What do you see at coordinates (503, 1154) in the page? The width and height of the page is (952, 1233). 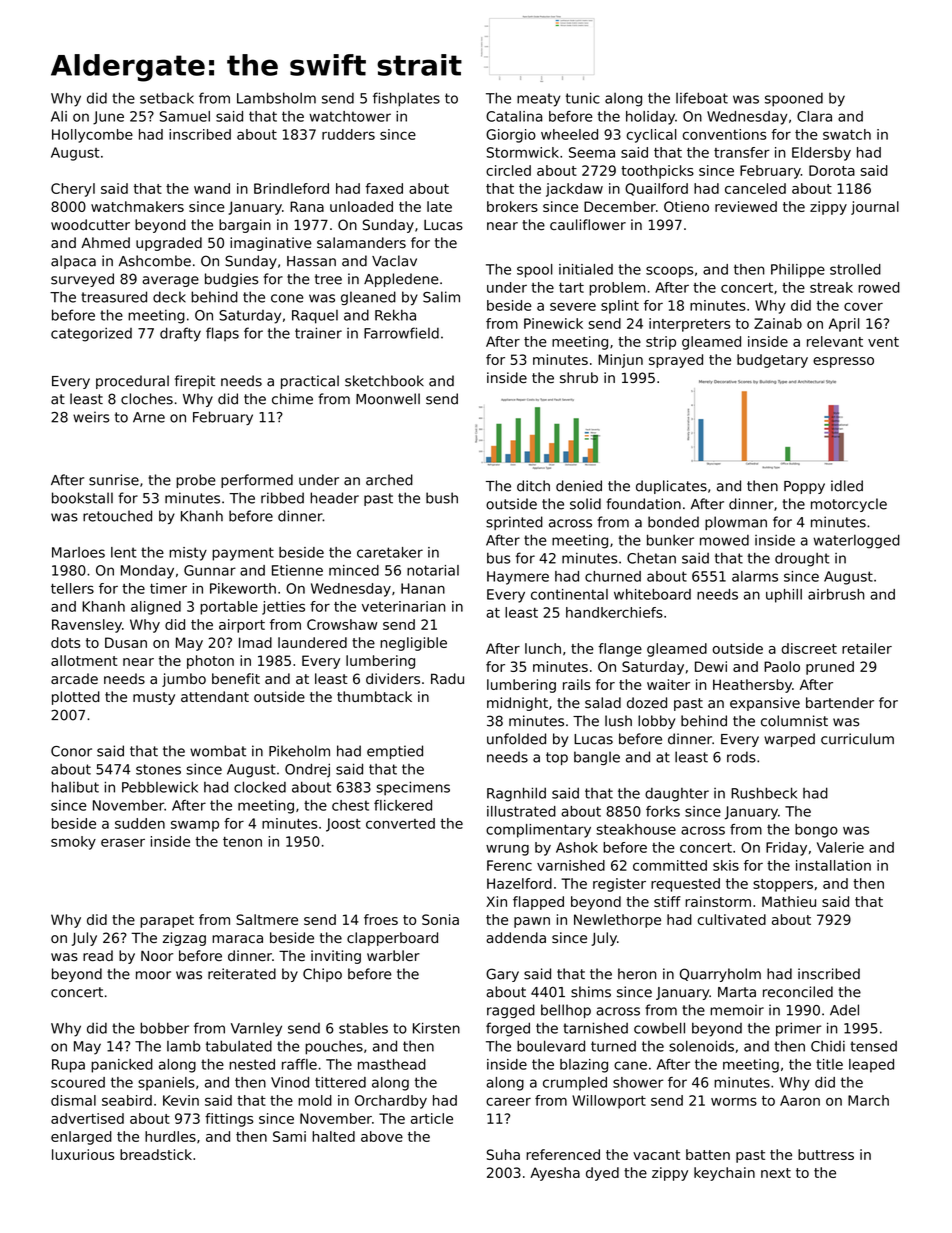 I see `Suha` at bounding box center [503, 1154].
